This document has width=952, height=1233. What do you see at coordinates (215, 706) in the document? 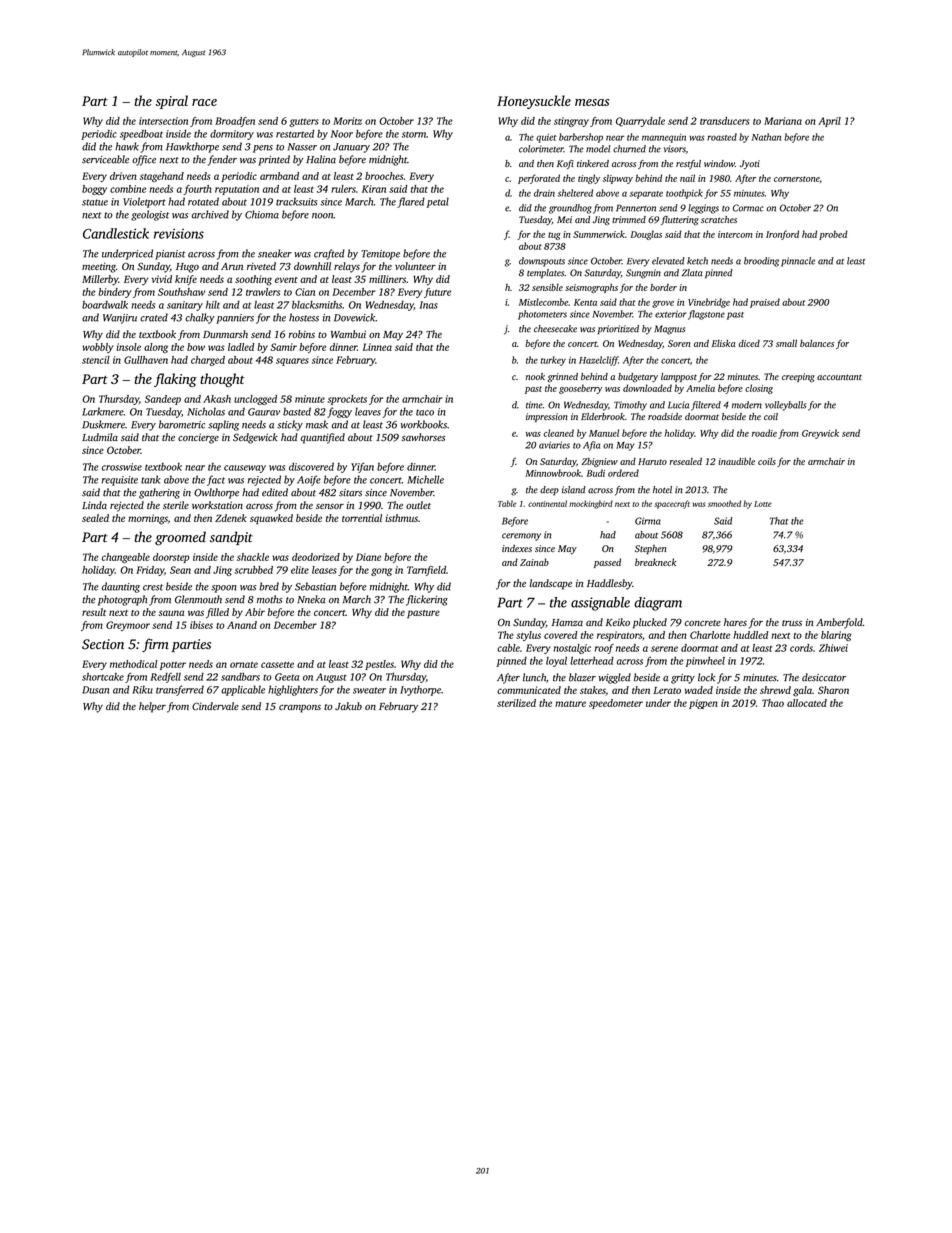
I see `Cindervale` at bounding box center [215, 706].
